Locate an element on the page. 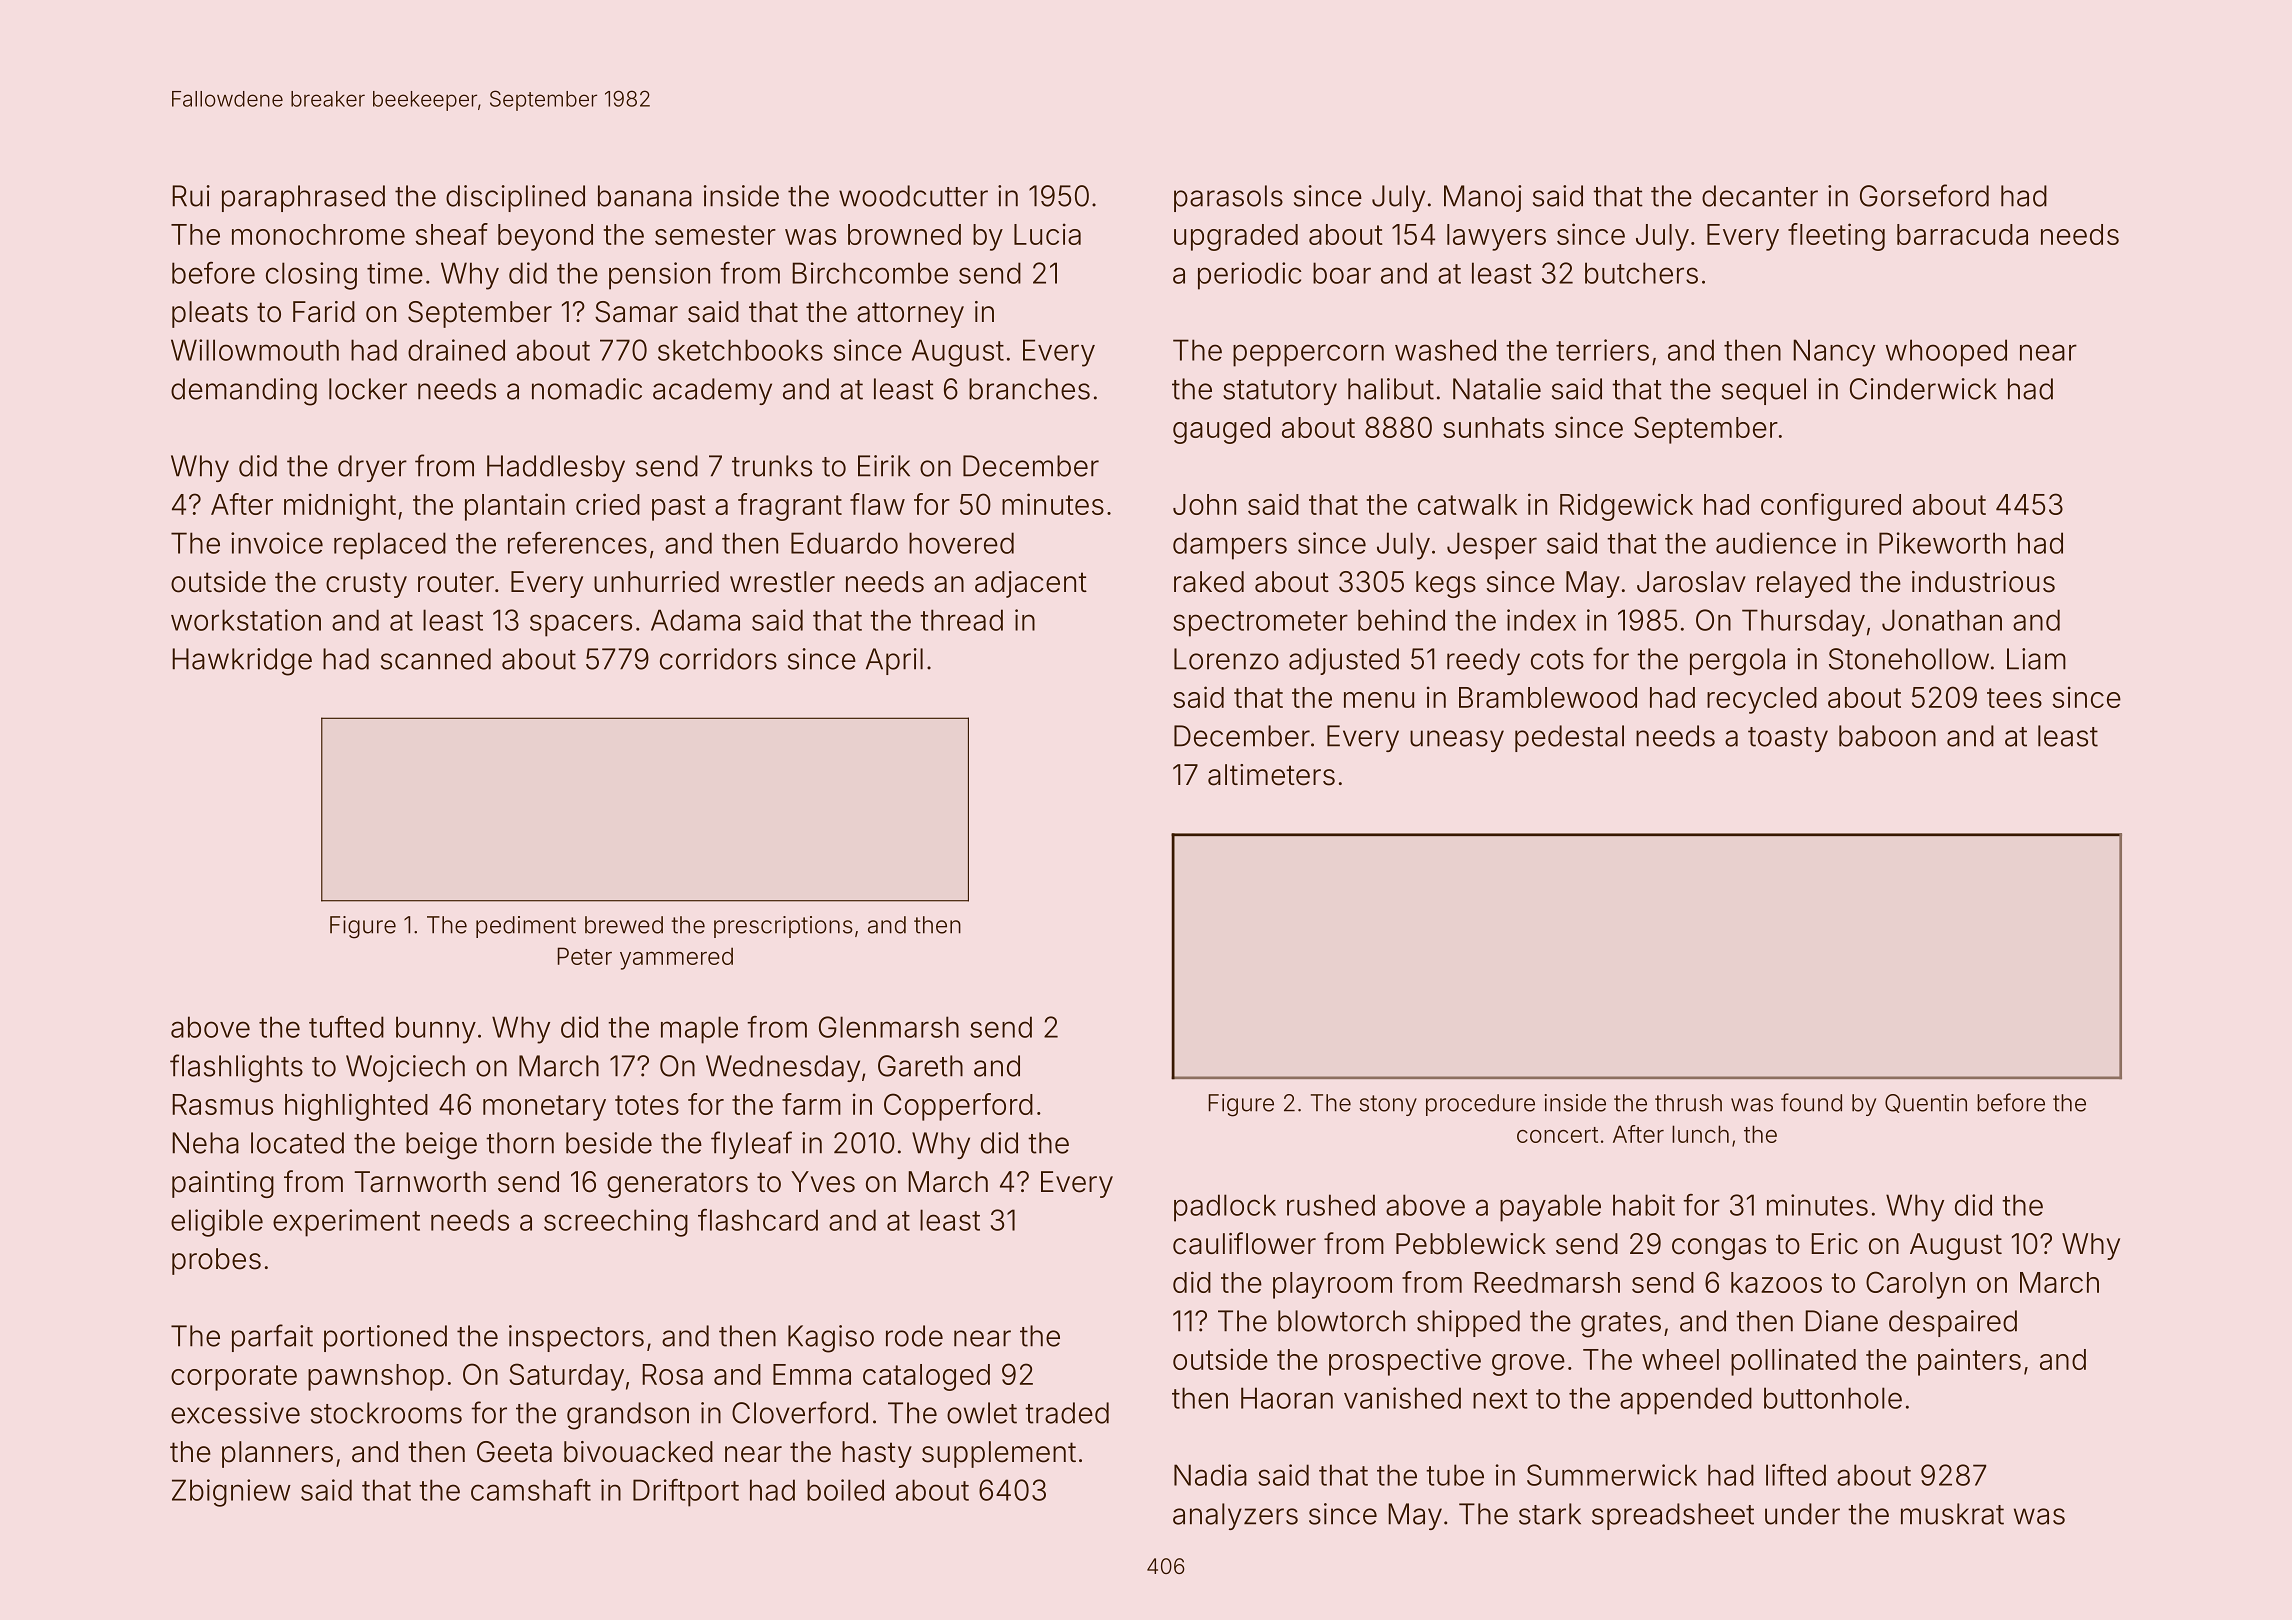 The width and height of the page is (2292, 1620). Bramblewood is located at coordinates (1548, 697).
